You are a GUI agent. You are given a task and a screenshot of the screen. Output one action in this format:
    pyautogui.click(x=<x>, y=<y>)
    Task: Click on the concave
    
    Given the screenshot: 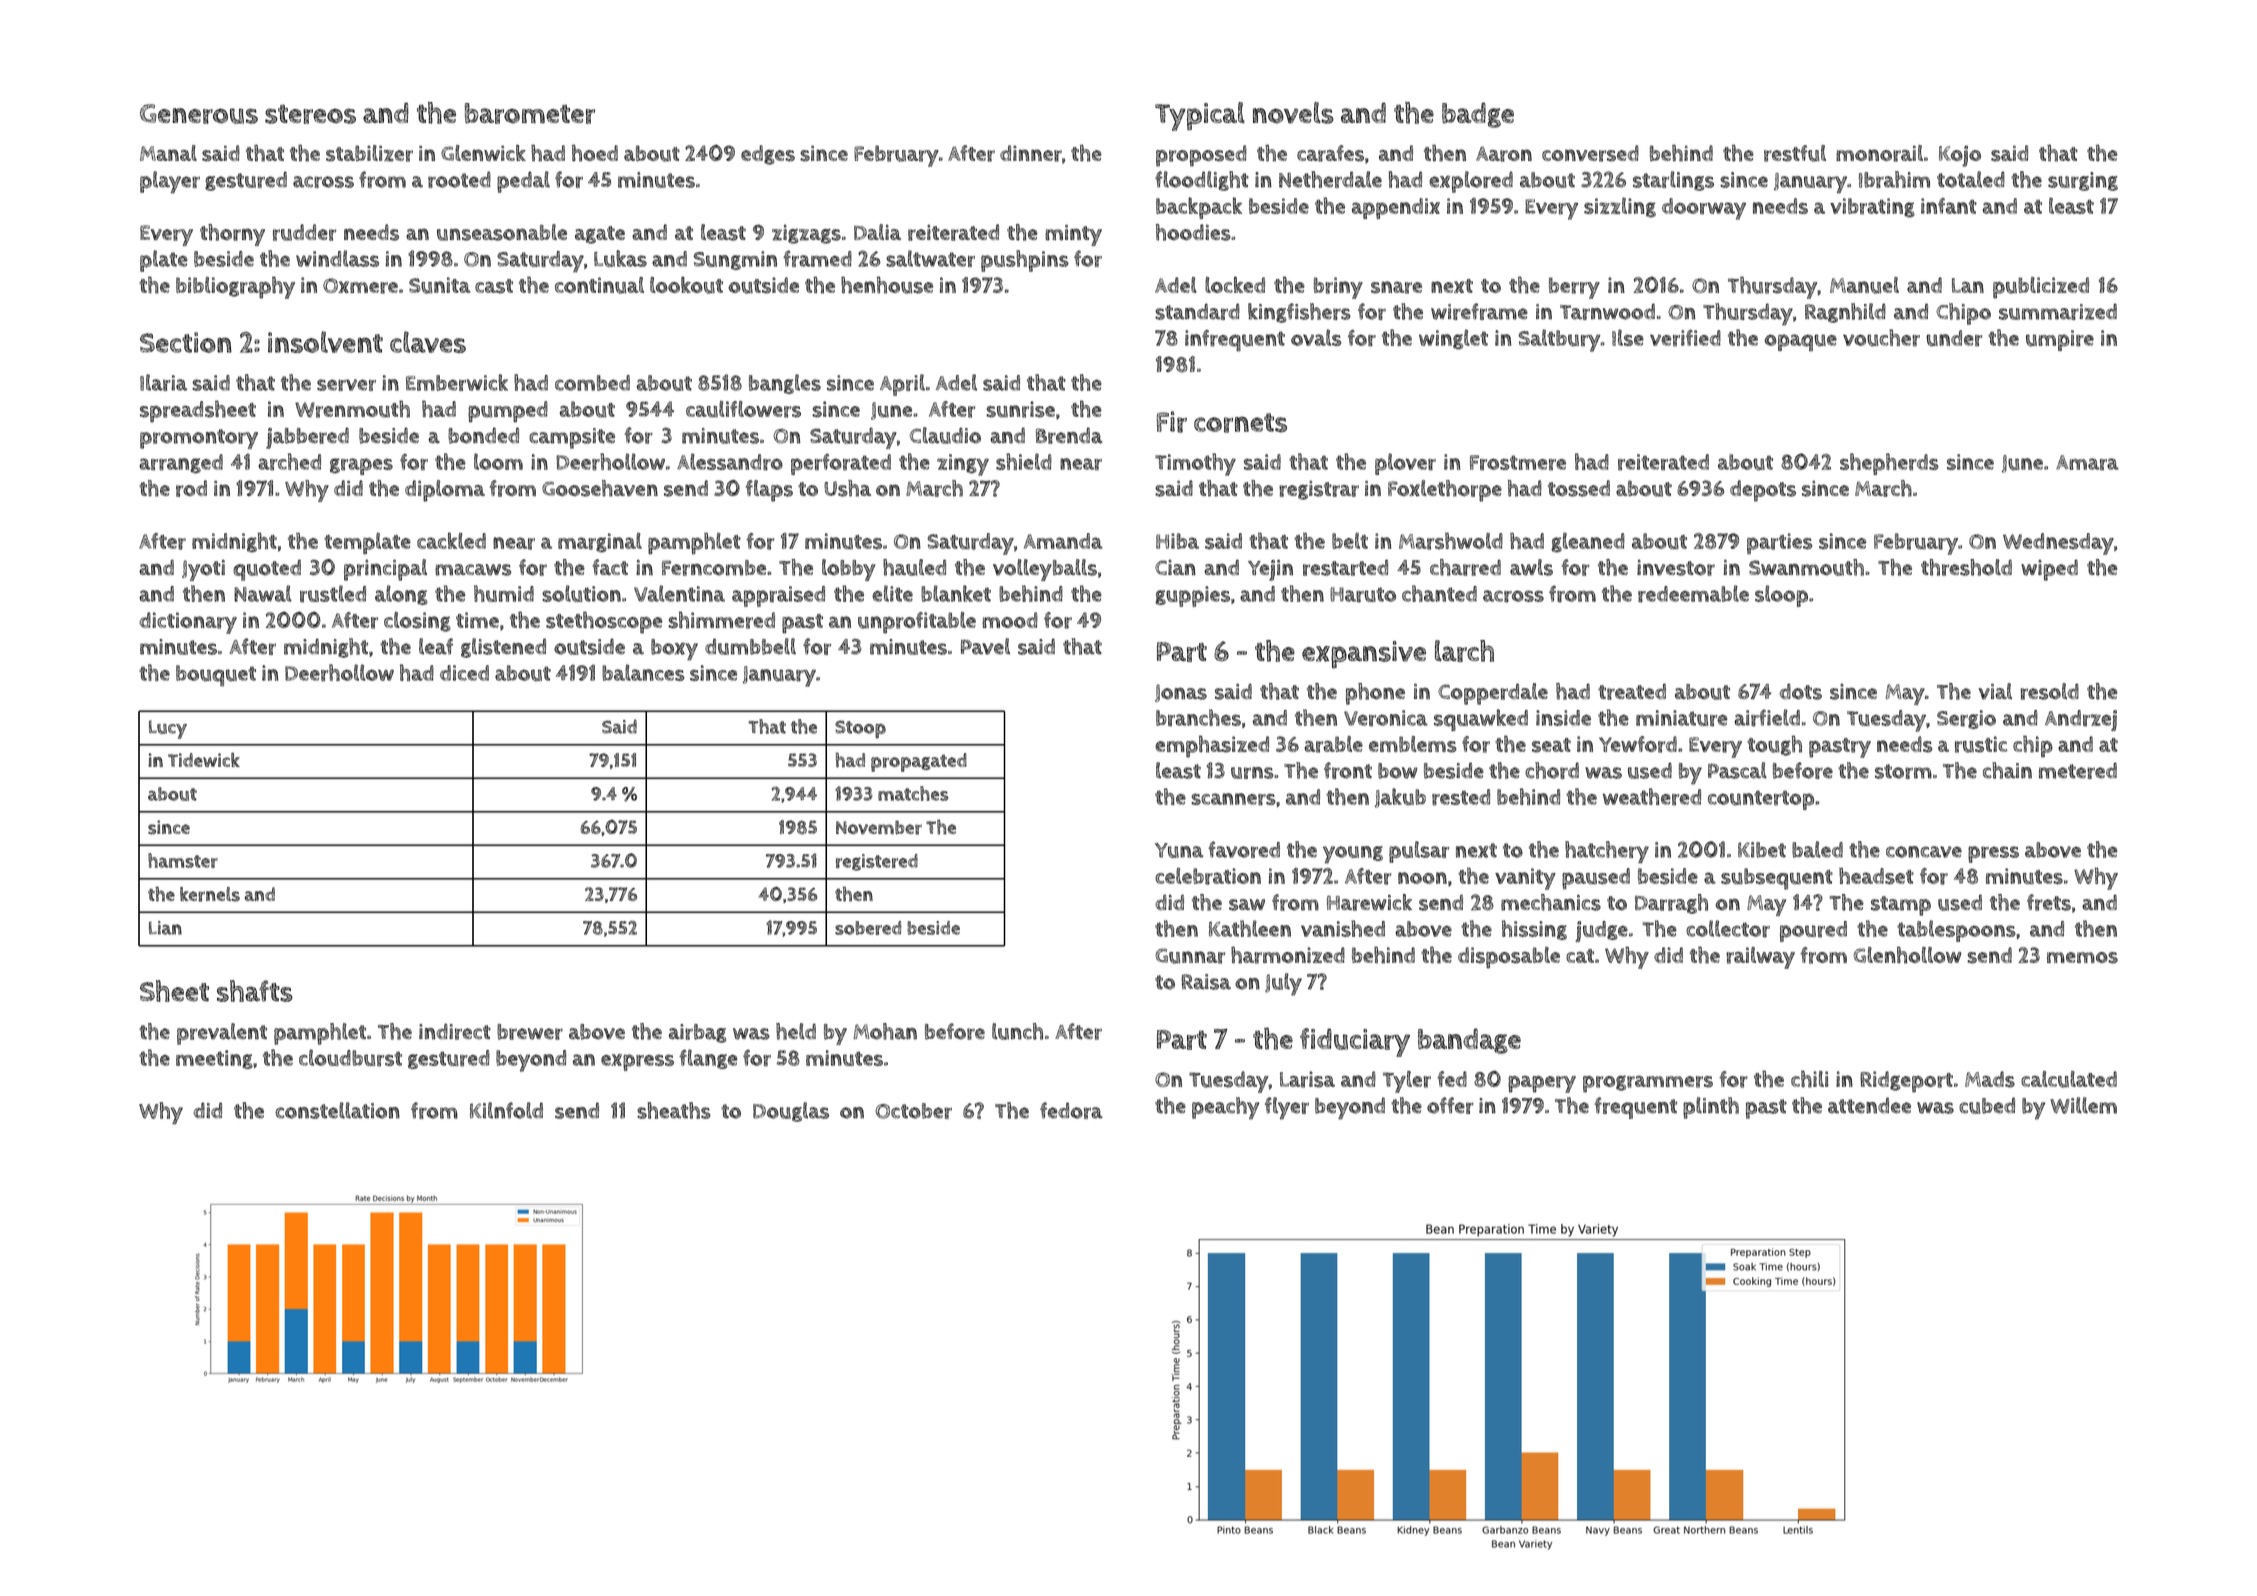 What is the action you would take?
    pyautogui.click(x=1924, y=852)
